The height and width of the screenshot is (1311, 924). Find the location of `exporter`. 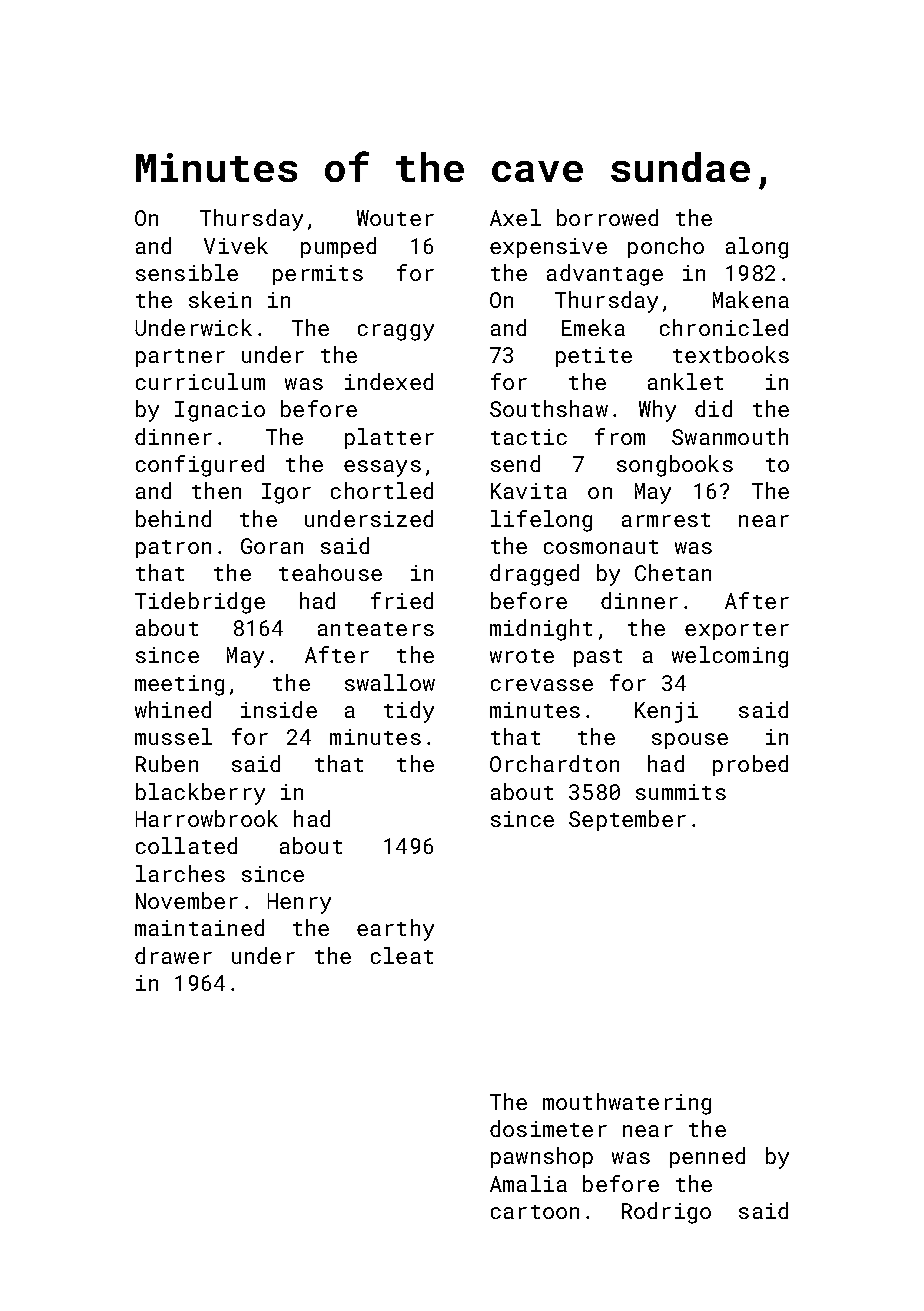

exporter is located at coordinates (737, 631).
